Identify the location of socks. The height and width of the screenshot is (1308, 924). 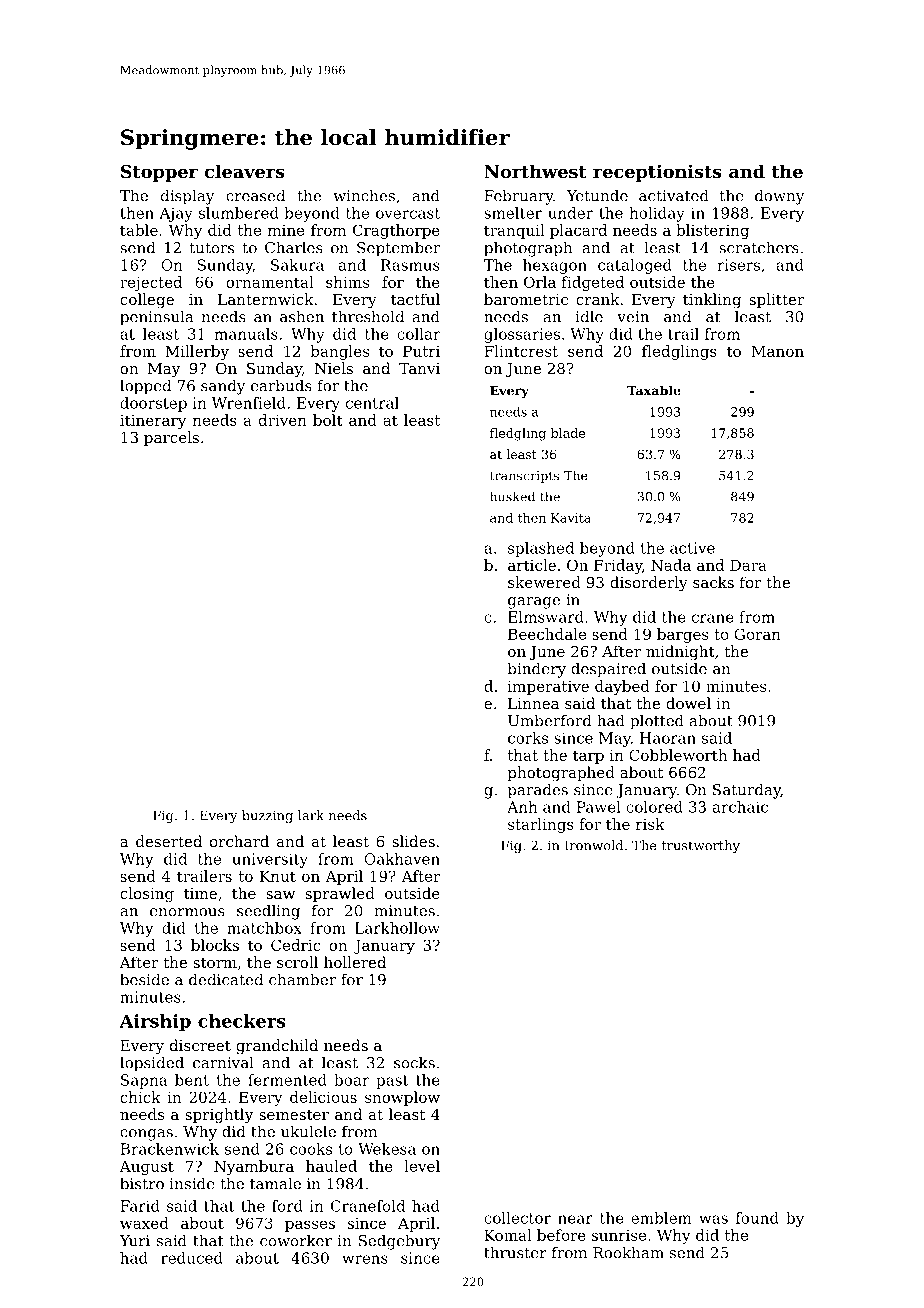
(414, 1062).
